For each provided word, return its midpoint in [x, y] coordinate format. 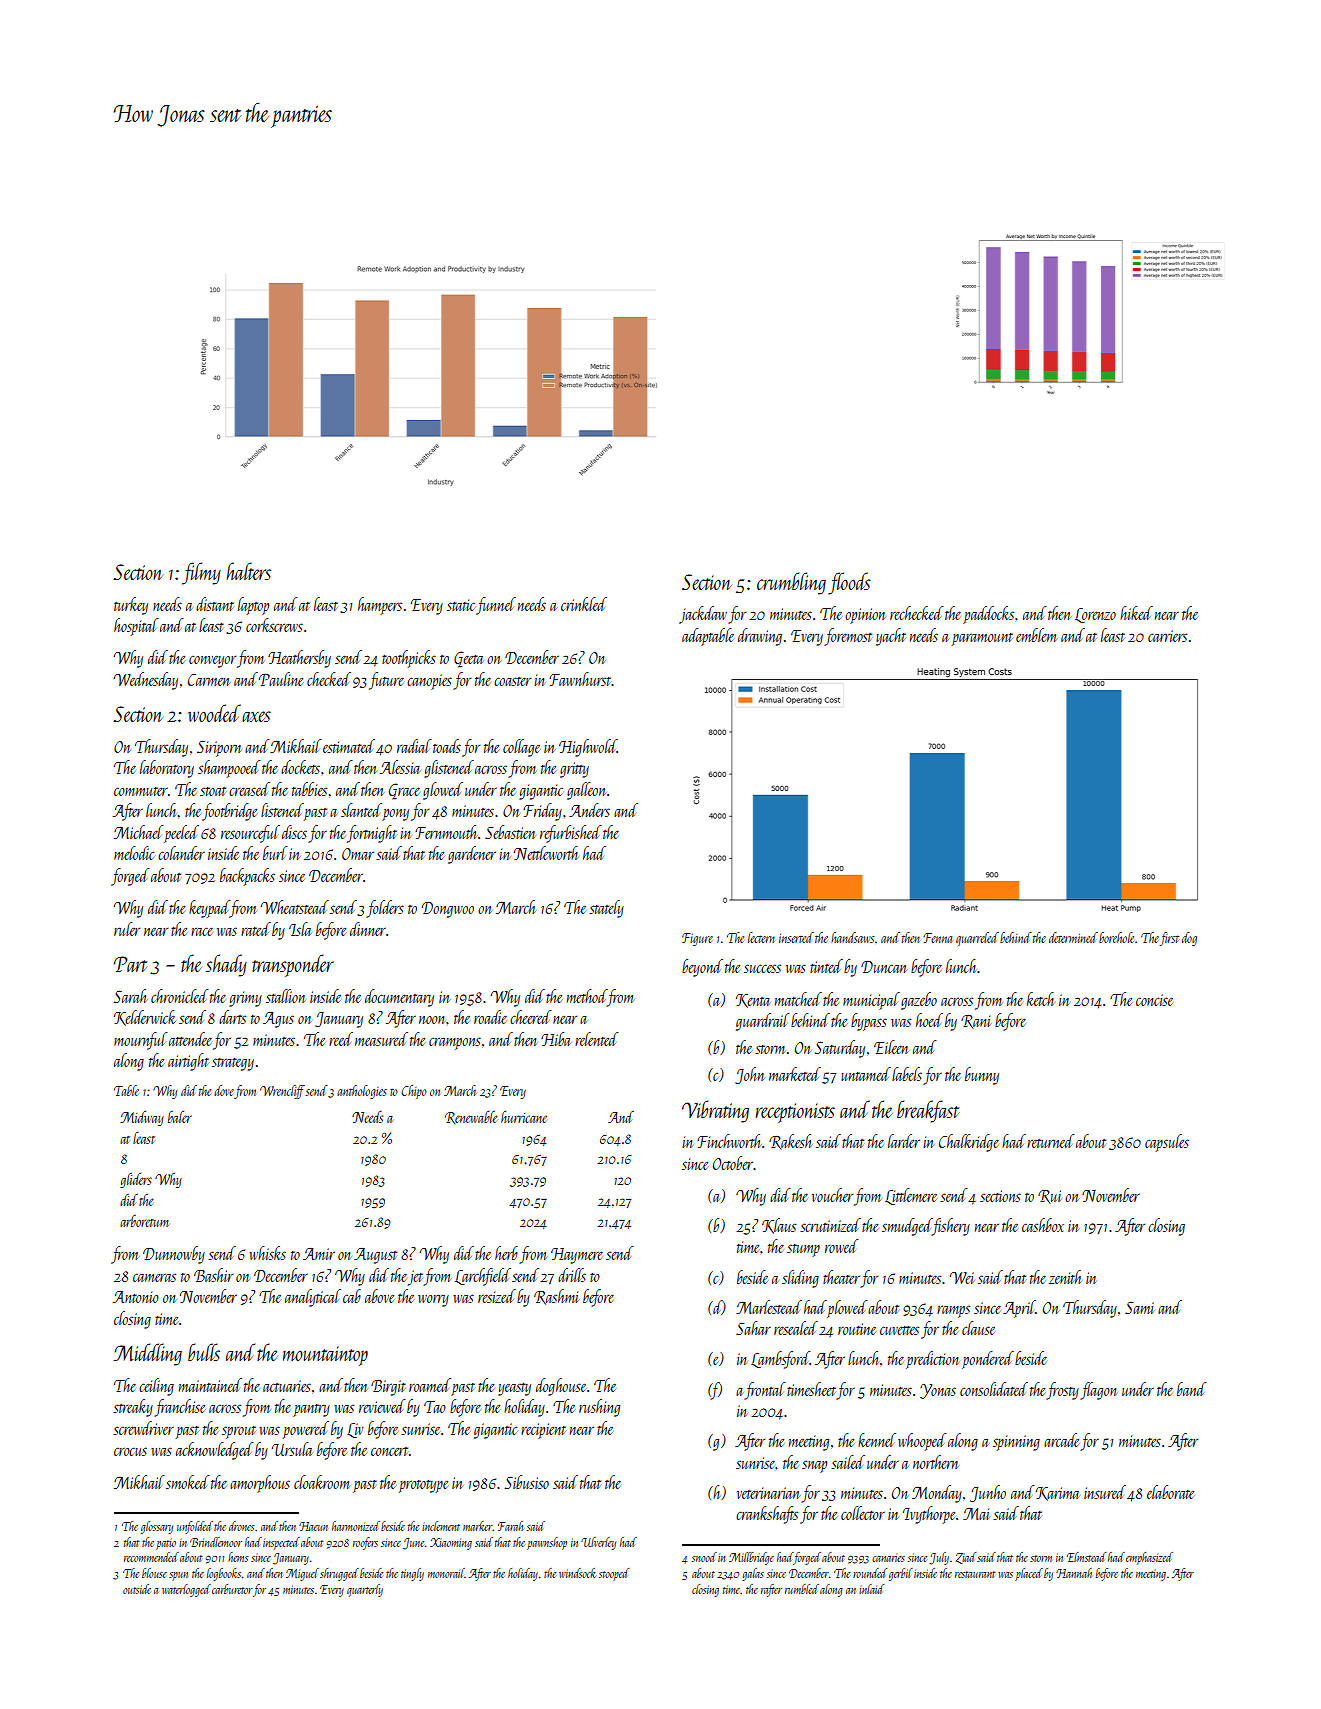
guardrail [762, 1022]
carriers [1167, 636]
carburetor [232, 1589]
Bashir [213, 1275]
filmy [201, 573]
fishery [951, 1227]
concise [1154, 1000]
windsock [577, 1573]
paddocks [988, 615]
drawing [760, 637]
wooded [214, 713]
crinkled [584, 604]
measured [381, 1039]
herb [506, 1253]
